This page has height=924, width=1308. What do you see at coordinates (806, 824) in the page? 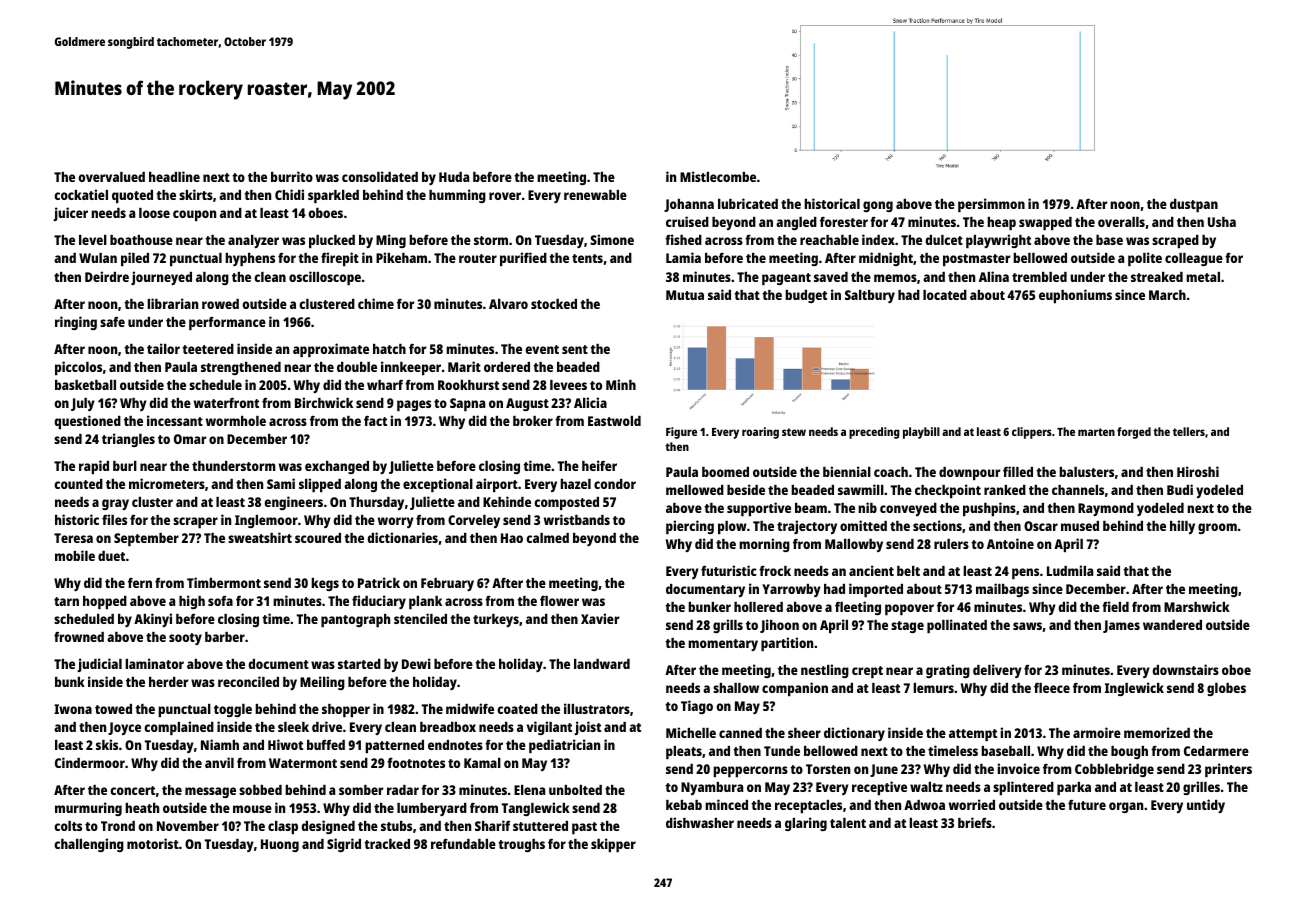
I see `glaring` at bounding box center [806, 824].
